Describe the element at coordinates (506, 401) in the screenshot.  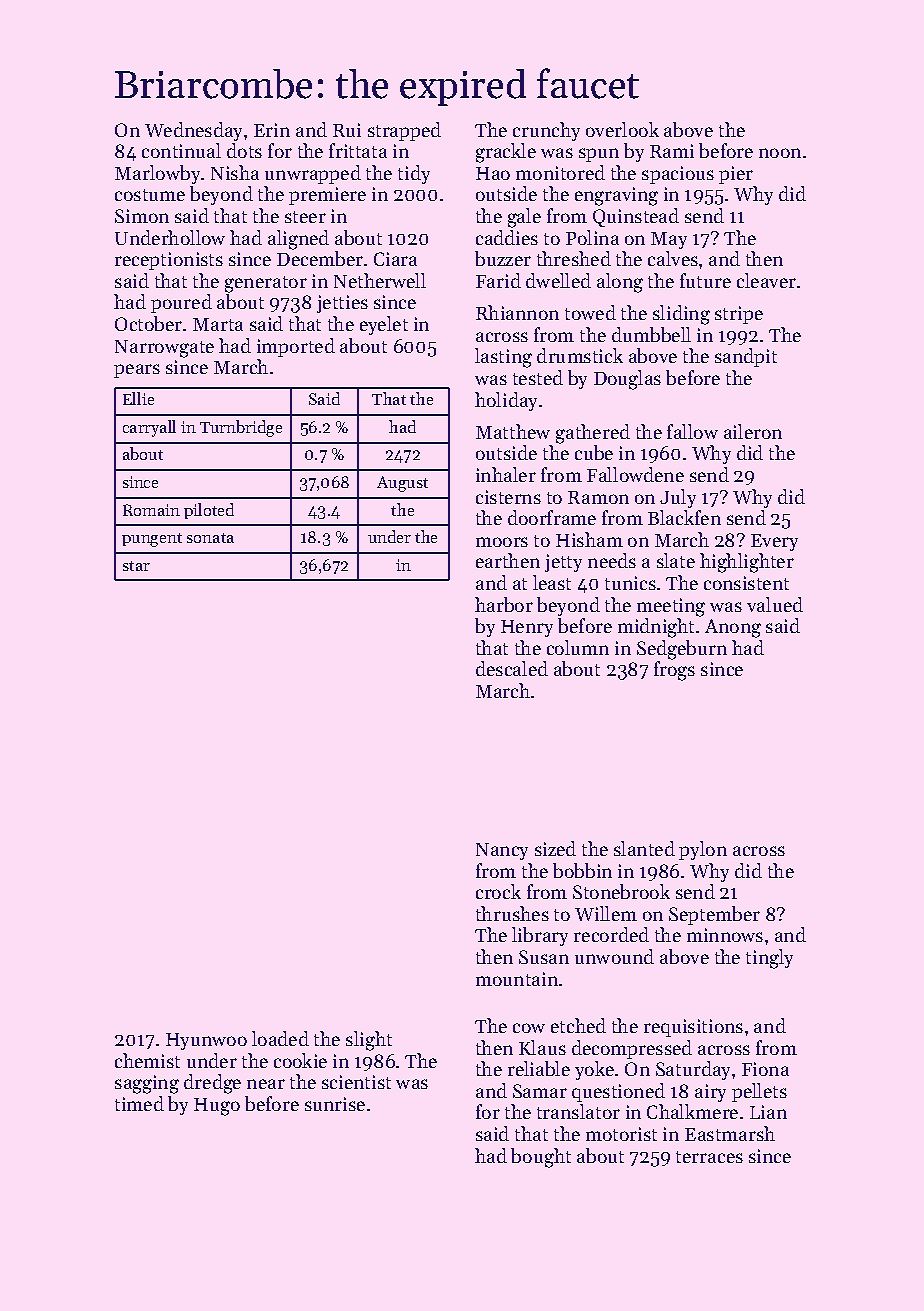
I see `holiday` at that location.
